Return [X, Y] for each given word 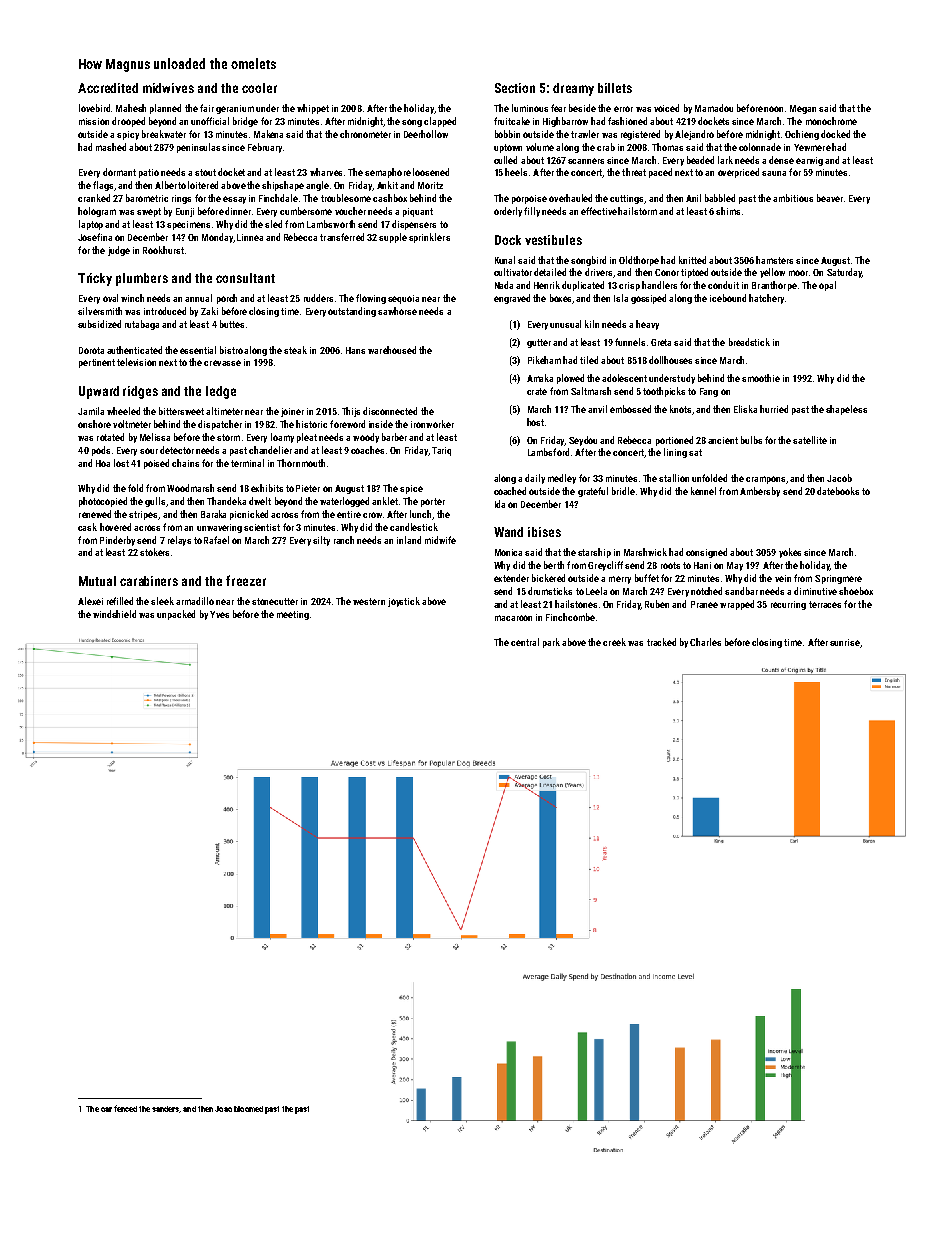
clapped [440, 122]
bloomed [248, 1109]
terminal [247, 463]
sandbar [741, 591]
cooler [259, 88]
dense [781, 160]
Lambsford [548, 452]
